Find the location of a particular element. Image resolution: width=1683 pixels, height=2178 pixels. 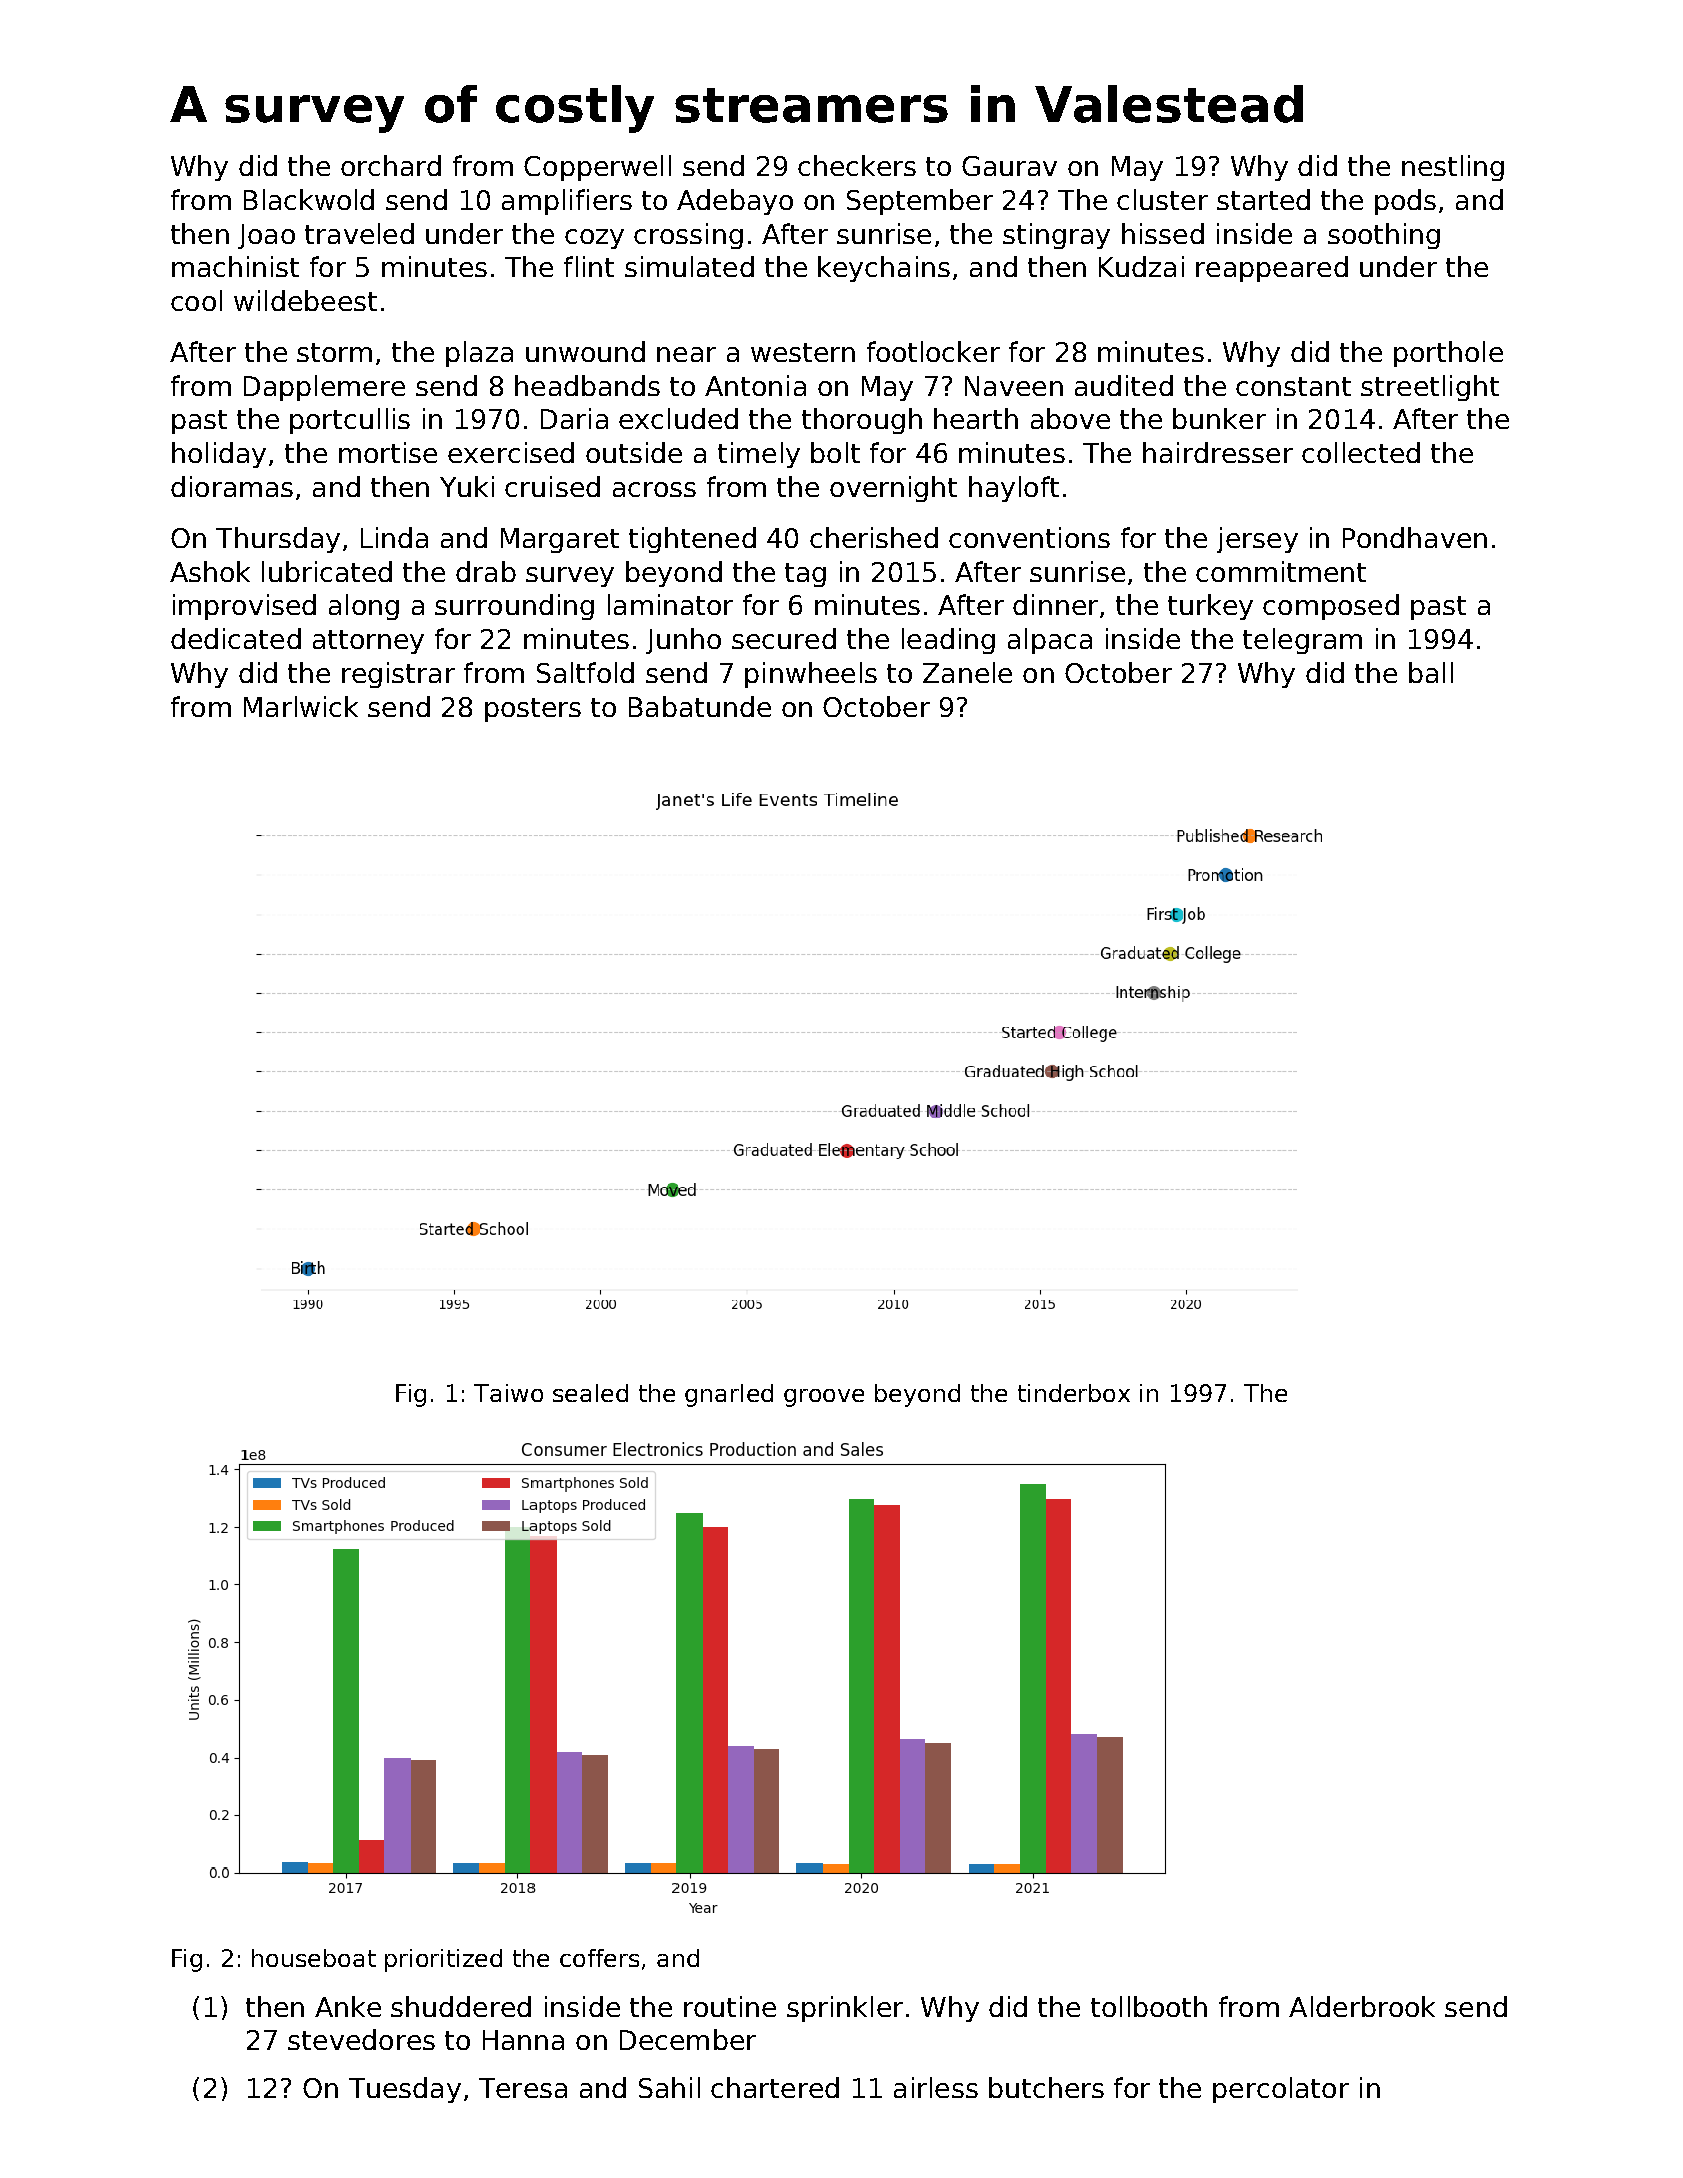

stingray is located at coordinates (1056, 236).
